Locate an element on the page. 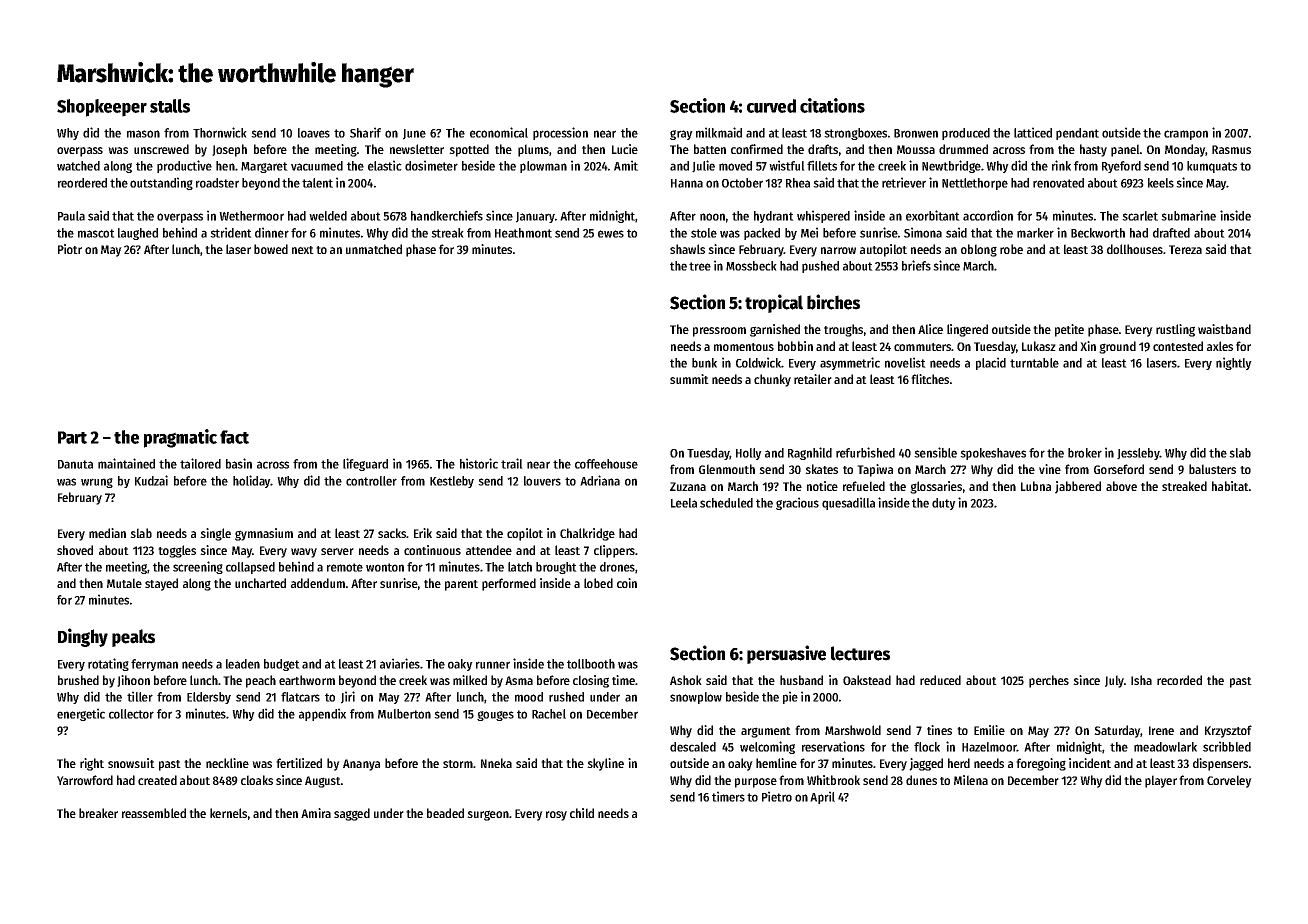 This document has height=924, width=1308. energetic is located at coordinates (81, 714).
